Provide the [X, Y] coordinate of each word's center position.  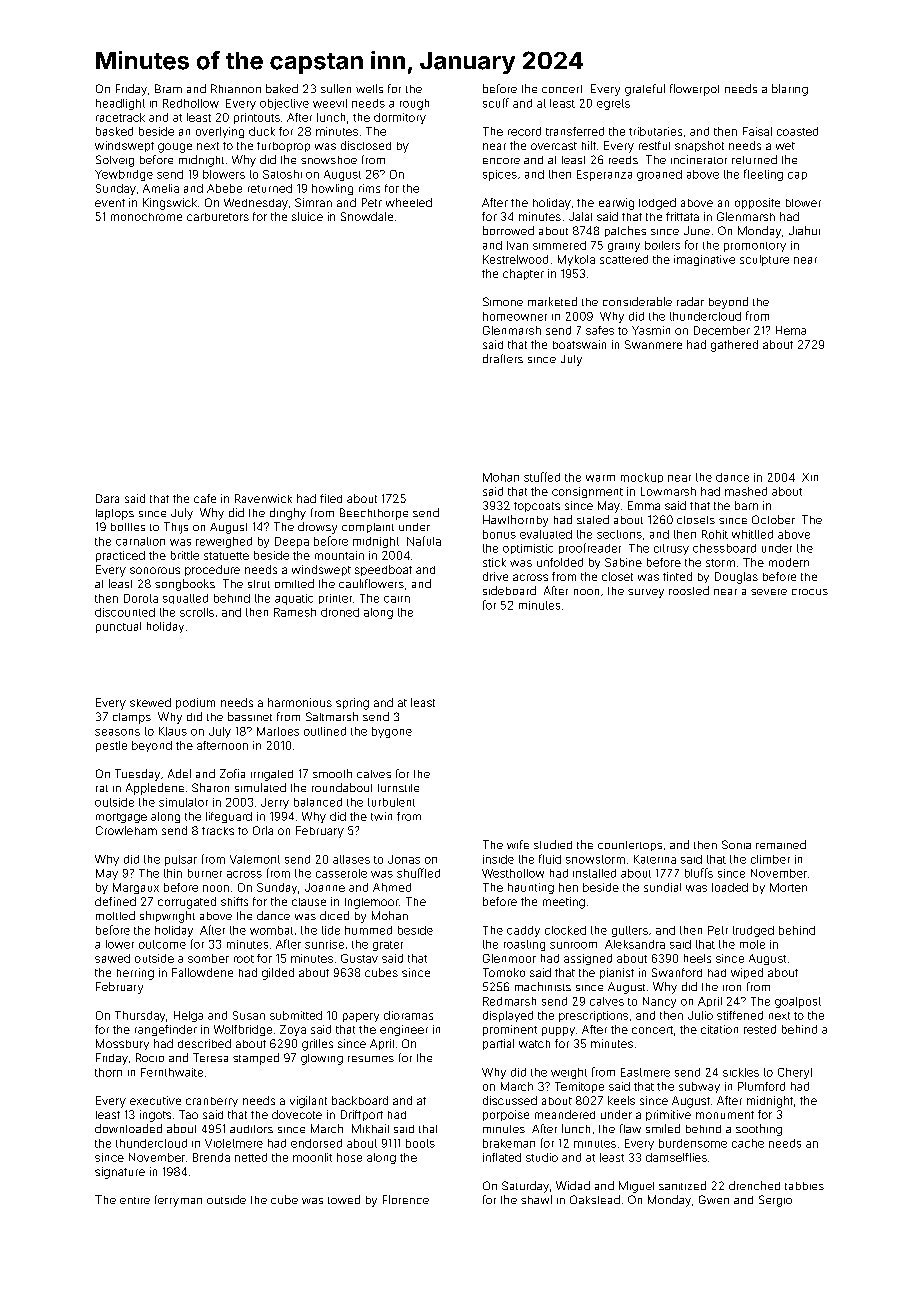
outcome [162, 944]
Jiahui [804, 230]
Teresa [210, 1057]
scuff [496, 103]
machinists [543, 986]
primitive [668, 1115]
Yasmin [651, 330]
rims [369, 188]
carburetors [218, 217]
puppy [558, 1031]
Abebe [224, 188]
